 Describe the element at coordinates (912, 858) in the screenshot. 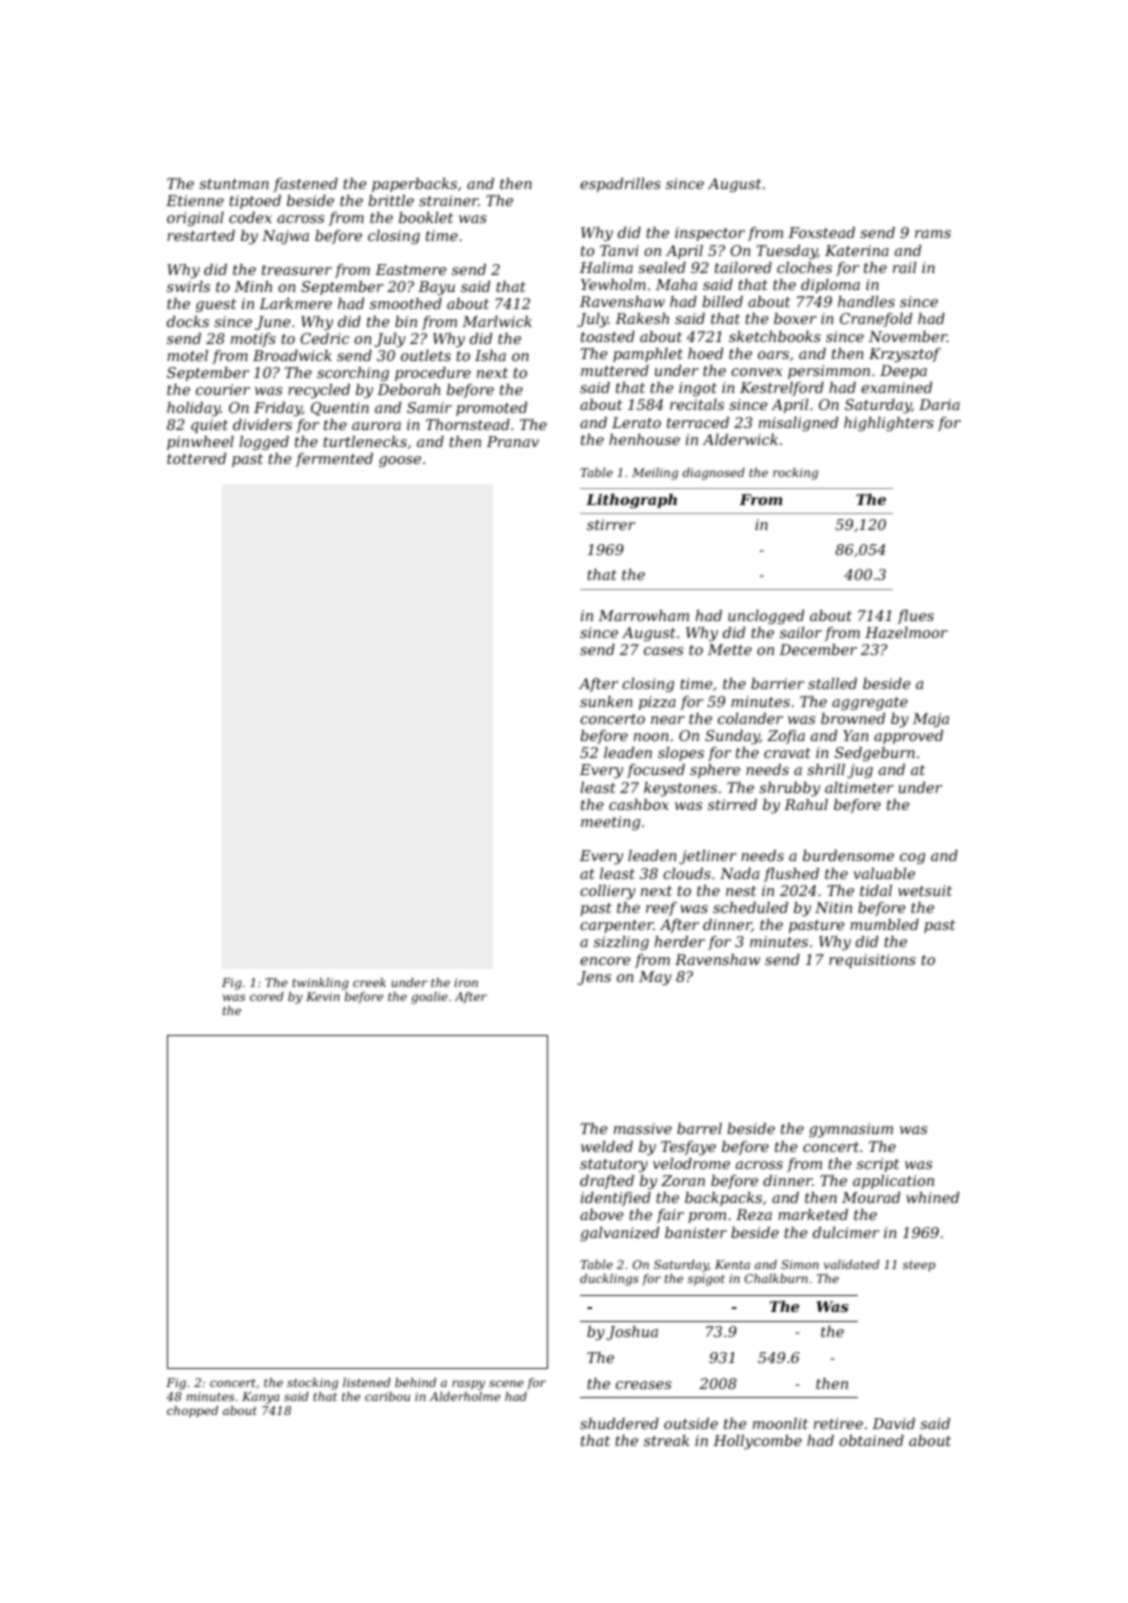

I see `cog` at that location.
